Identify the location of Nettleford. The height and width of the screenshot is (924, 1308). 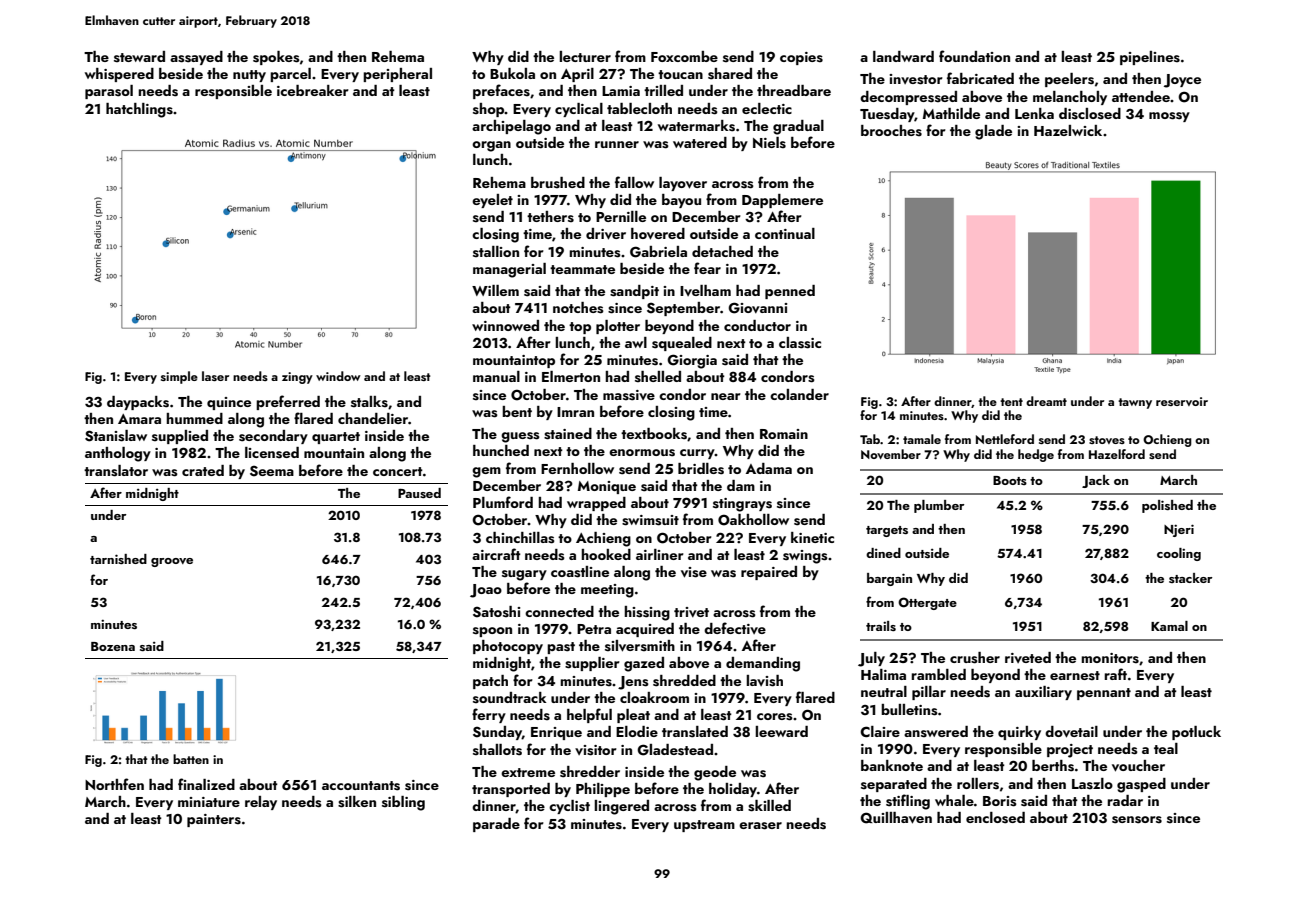
(1005, 439).
